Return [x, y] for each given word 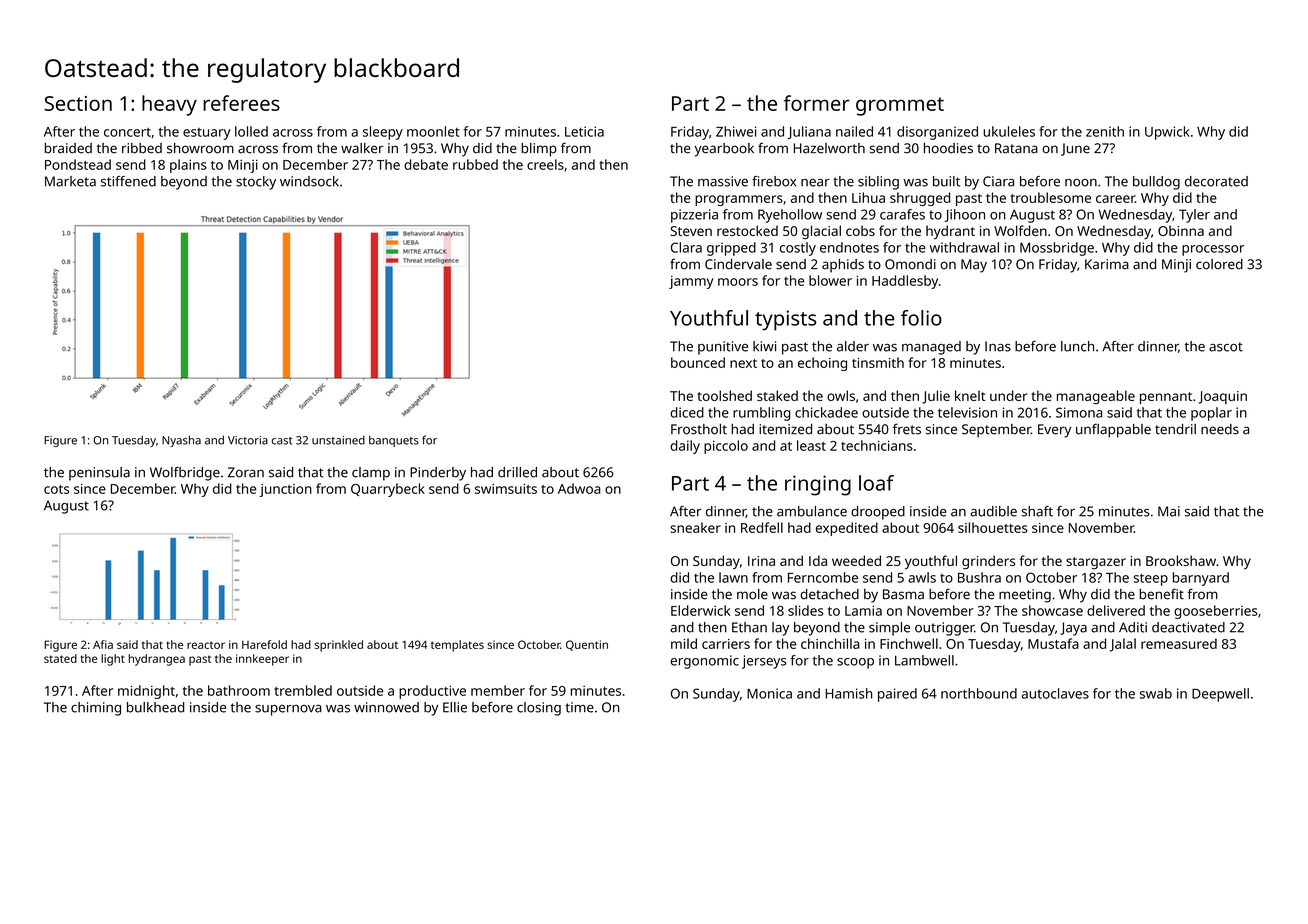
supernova [288, 710]
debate [426, 164]
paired [897, 695]
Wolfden [1020, 230]
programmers [739, 200]
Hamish [849, 693]
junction [285, 490]
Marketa [70, 181]
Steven [691, 231]
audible [993, 511]
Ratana [1016, 148]
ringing [818, 485]
